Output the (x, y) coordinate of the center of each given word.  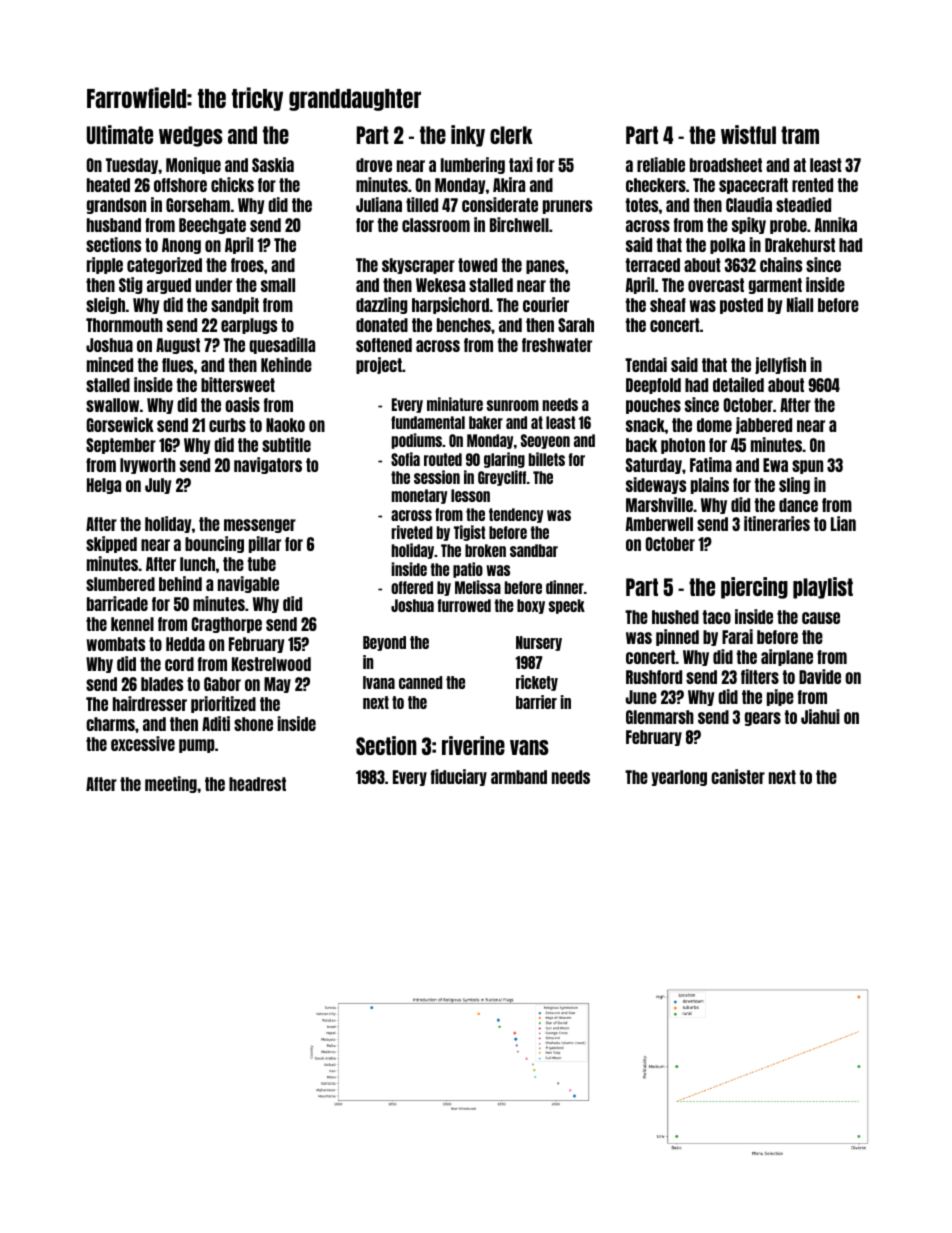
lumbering (473, 165)
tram (800, 135)
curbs (227, 425)
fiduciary (459, 777)
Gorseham (198, 205)
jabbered (764, 425)
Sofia (405, 459)
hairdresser (150, 703)
